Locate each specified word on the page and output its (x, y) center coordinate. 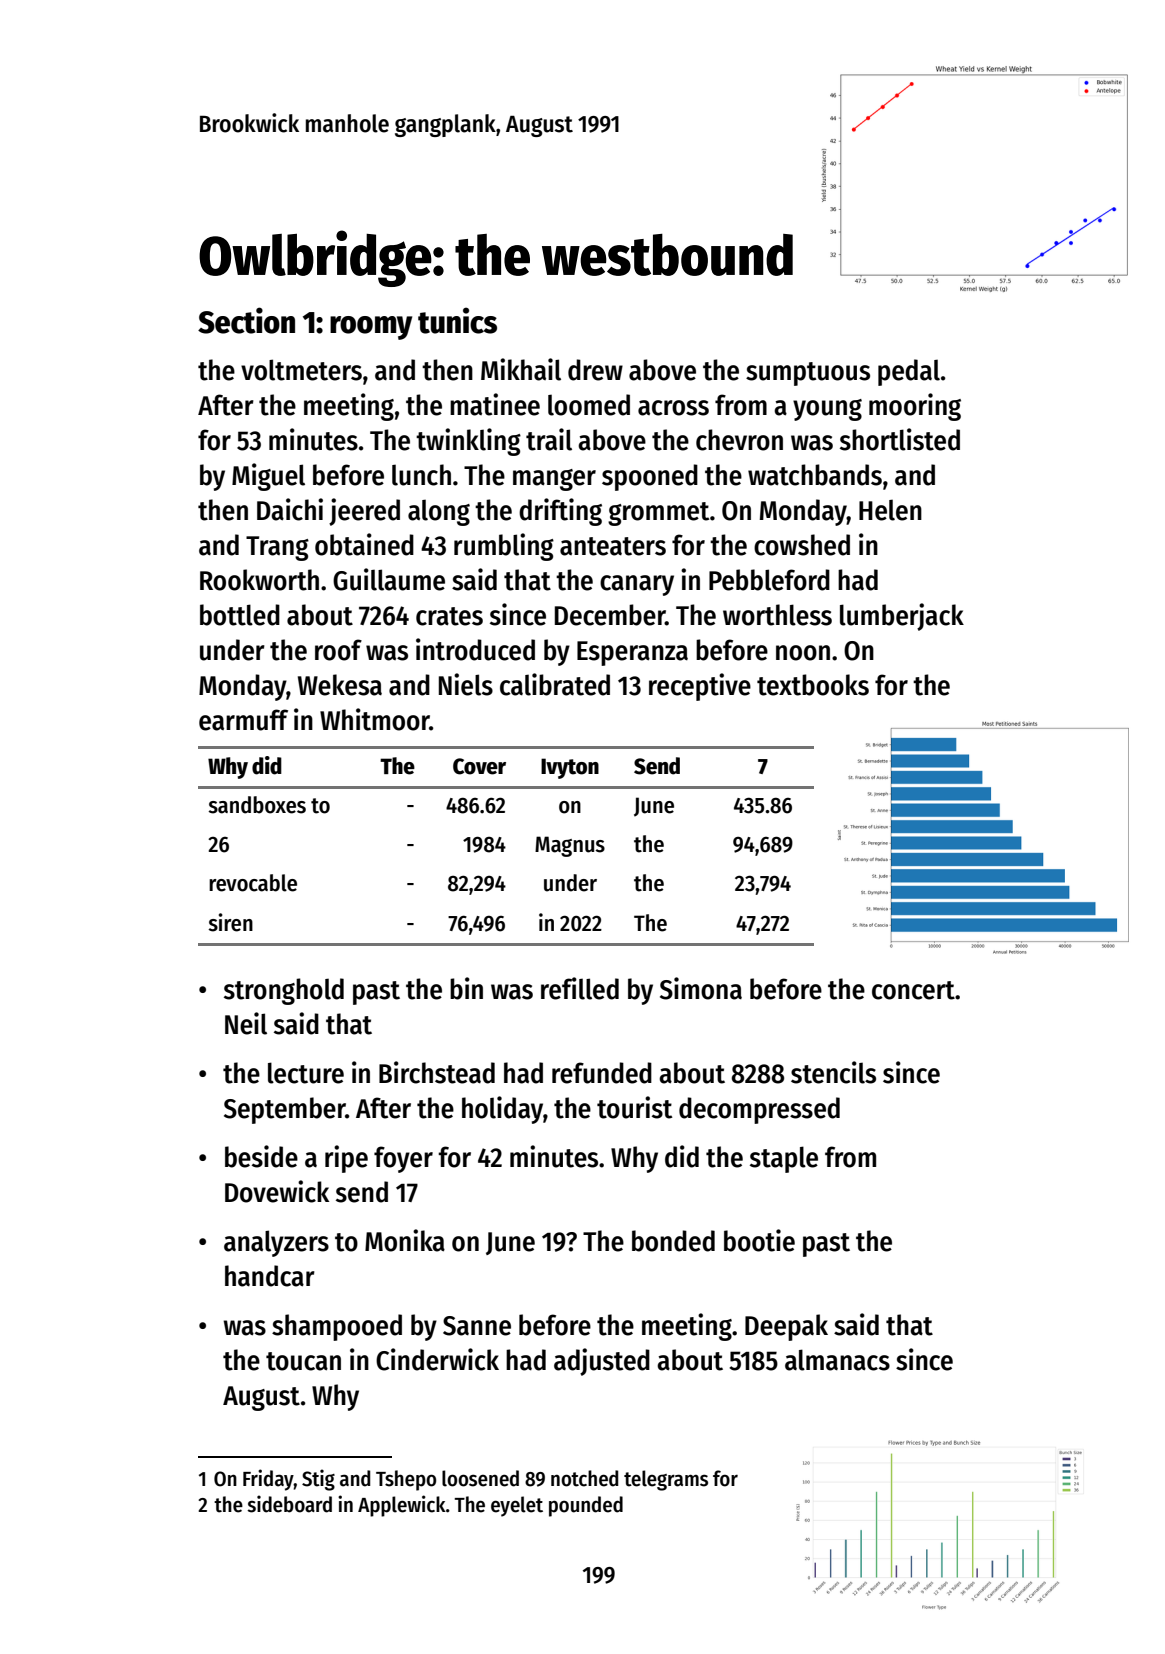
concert (913, 990)
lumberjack (902, 617)
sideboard (289, 1504)
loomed (589, 405)
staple (784, 1159)
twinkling (468, 442)
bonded (673, 1241)
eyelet (517, 1506)
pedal (909, 372)
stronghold (284, 991)
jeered (364, 512)
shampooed (337, 1327)
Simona (701, 988)
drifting (560, 512)
